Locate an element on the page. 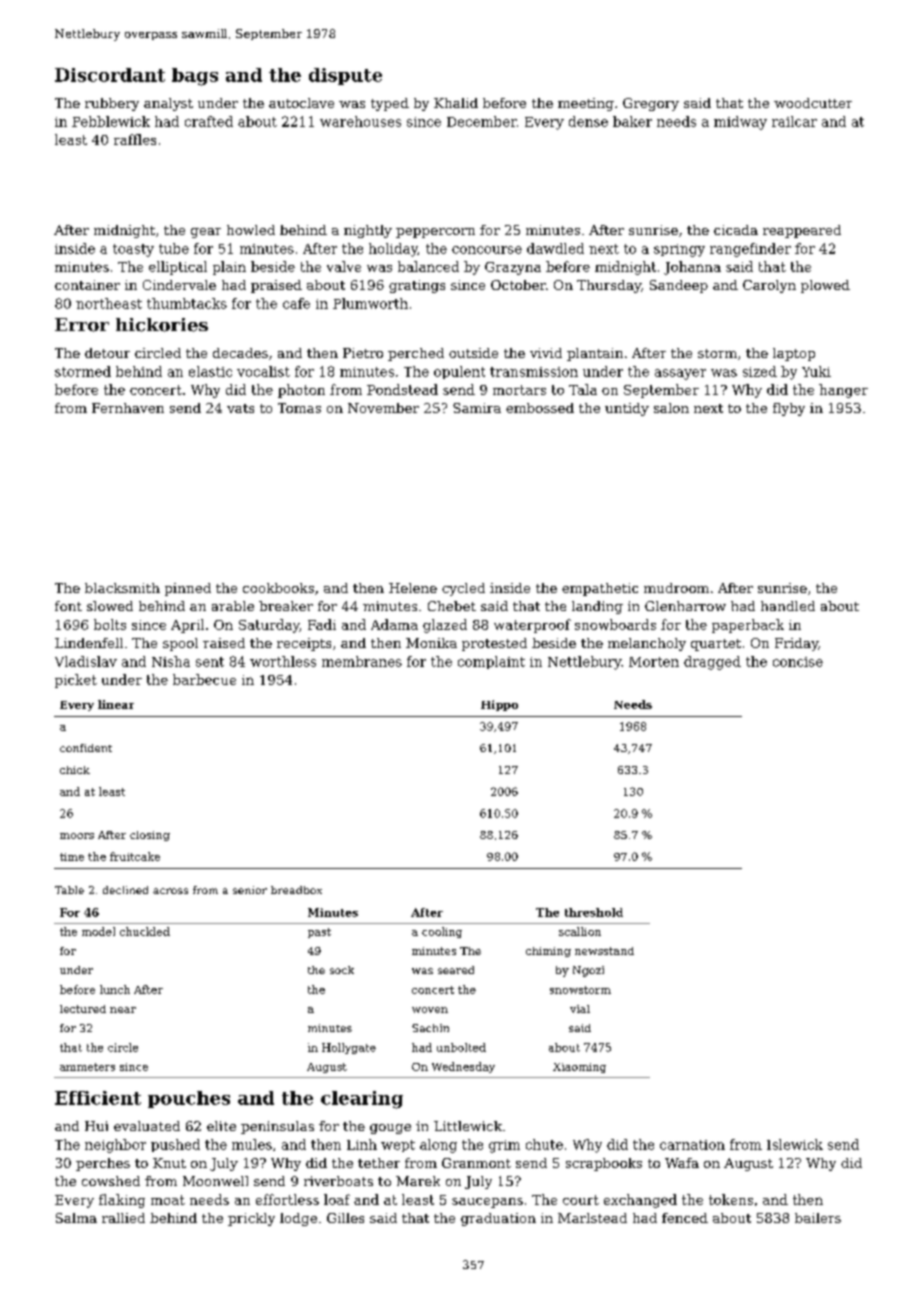 The width and height of the page is (924, 1308). hanger is located at coordinates (843, 391).
